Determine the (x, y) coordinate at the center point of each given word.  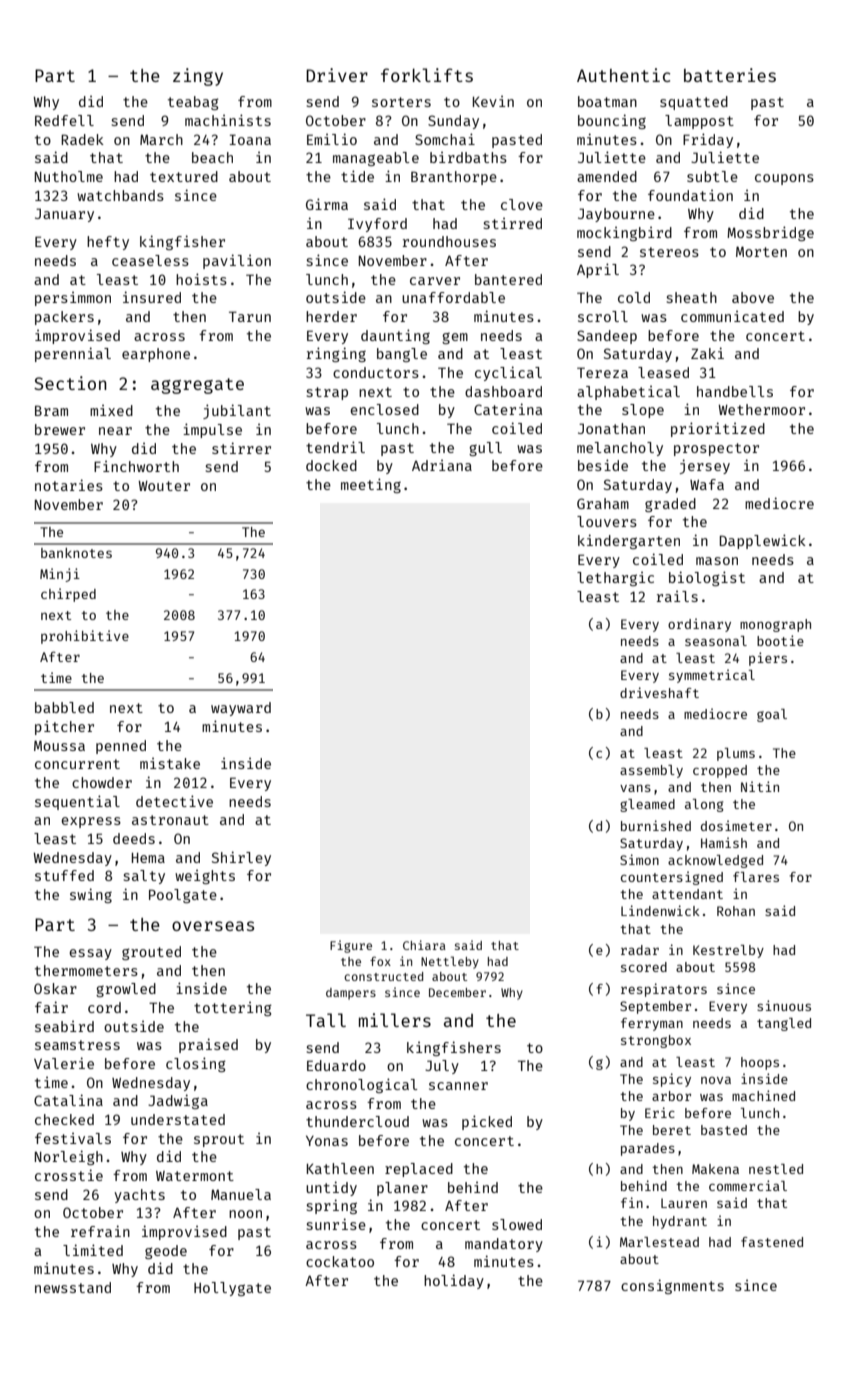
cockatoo (340, 1261)
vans (635, 788)
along (704, 805)
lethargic (615, 579)
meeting (371, 485)
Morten (761, 251)
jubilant (237, 411)
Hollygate (232, 1289)
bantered (508, 279)
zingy (198, 77)
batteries (730, 75)
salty (144, 877)
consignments (672, 1286)
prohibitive (85, 637)
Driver (337, 75)
